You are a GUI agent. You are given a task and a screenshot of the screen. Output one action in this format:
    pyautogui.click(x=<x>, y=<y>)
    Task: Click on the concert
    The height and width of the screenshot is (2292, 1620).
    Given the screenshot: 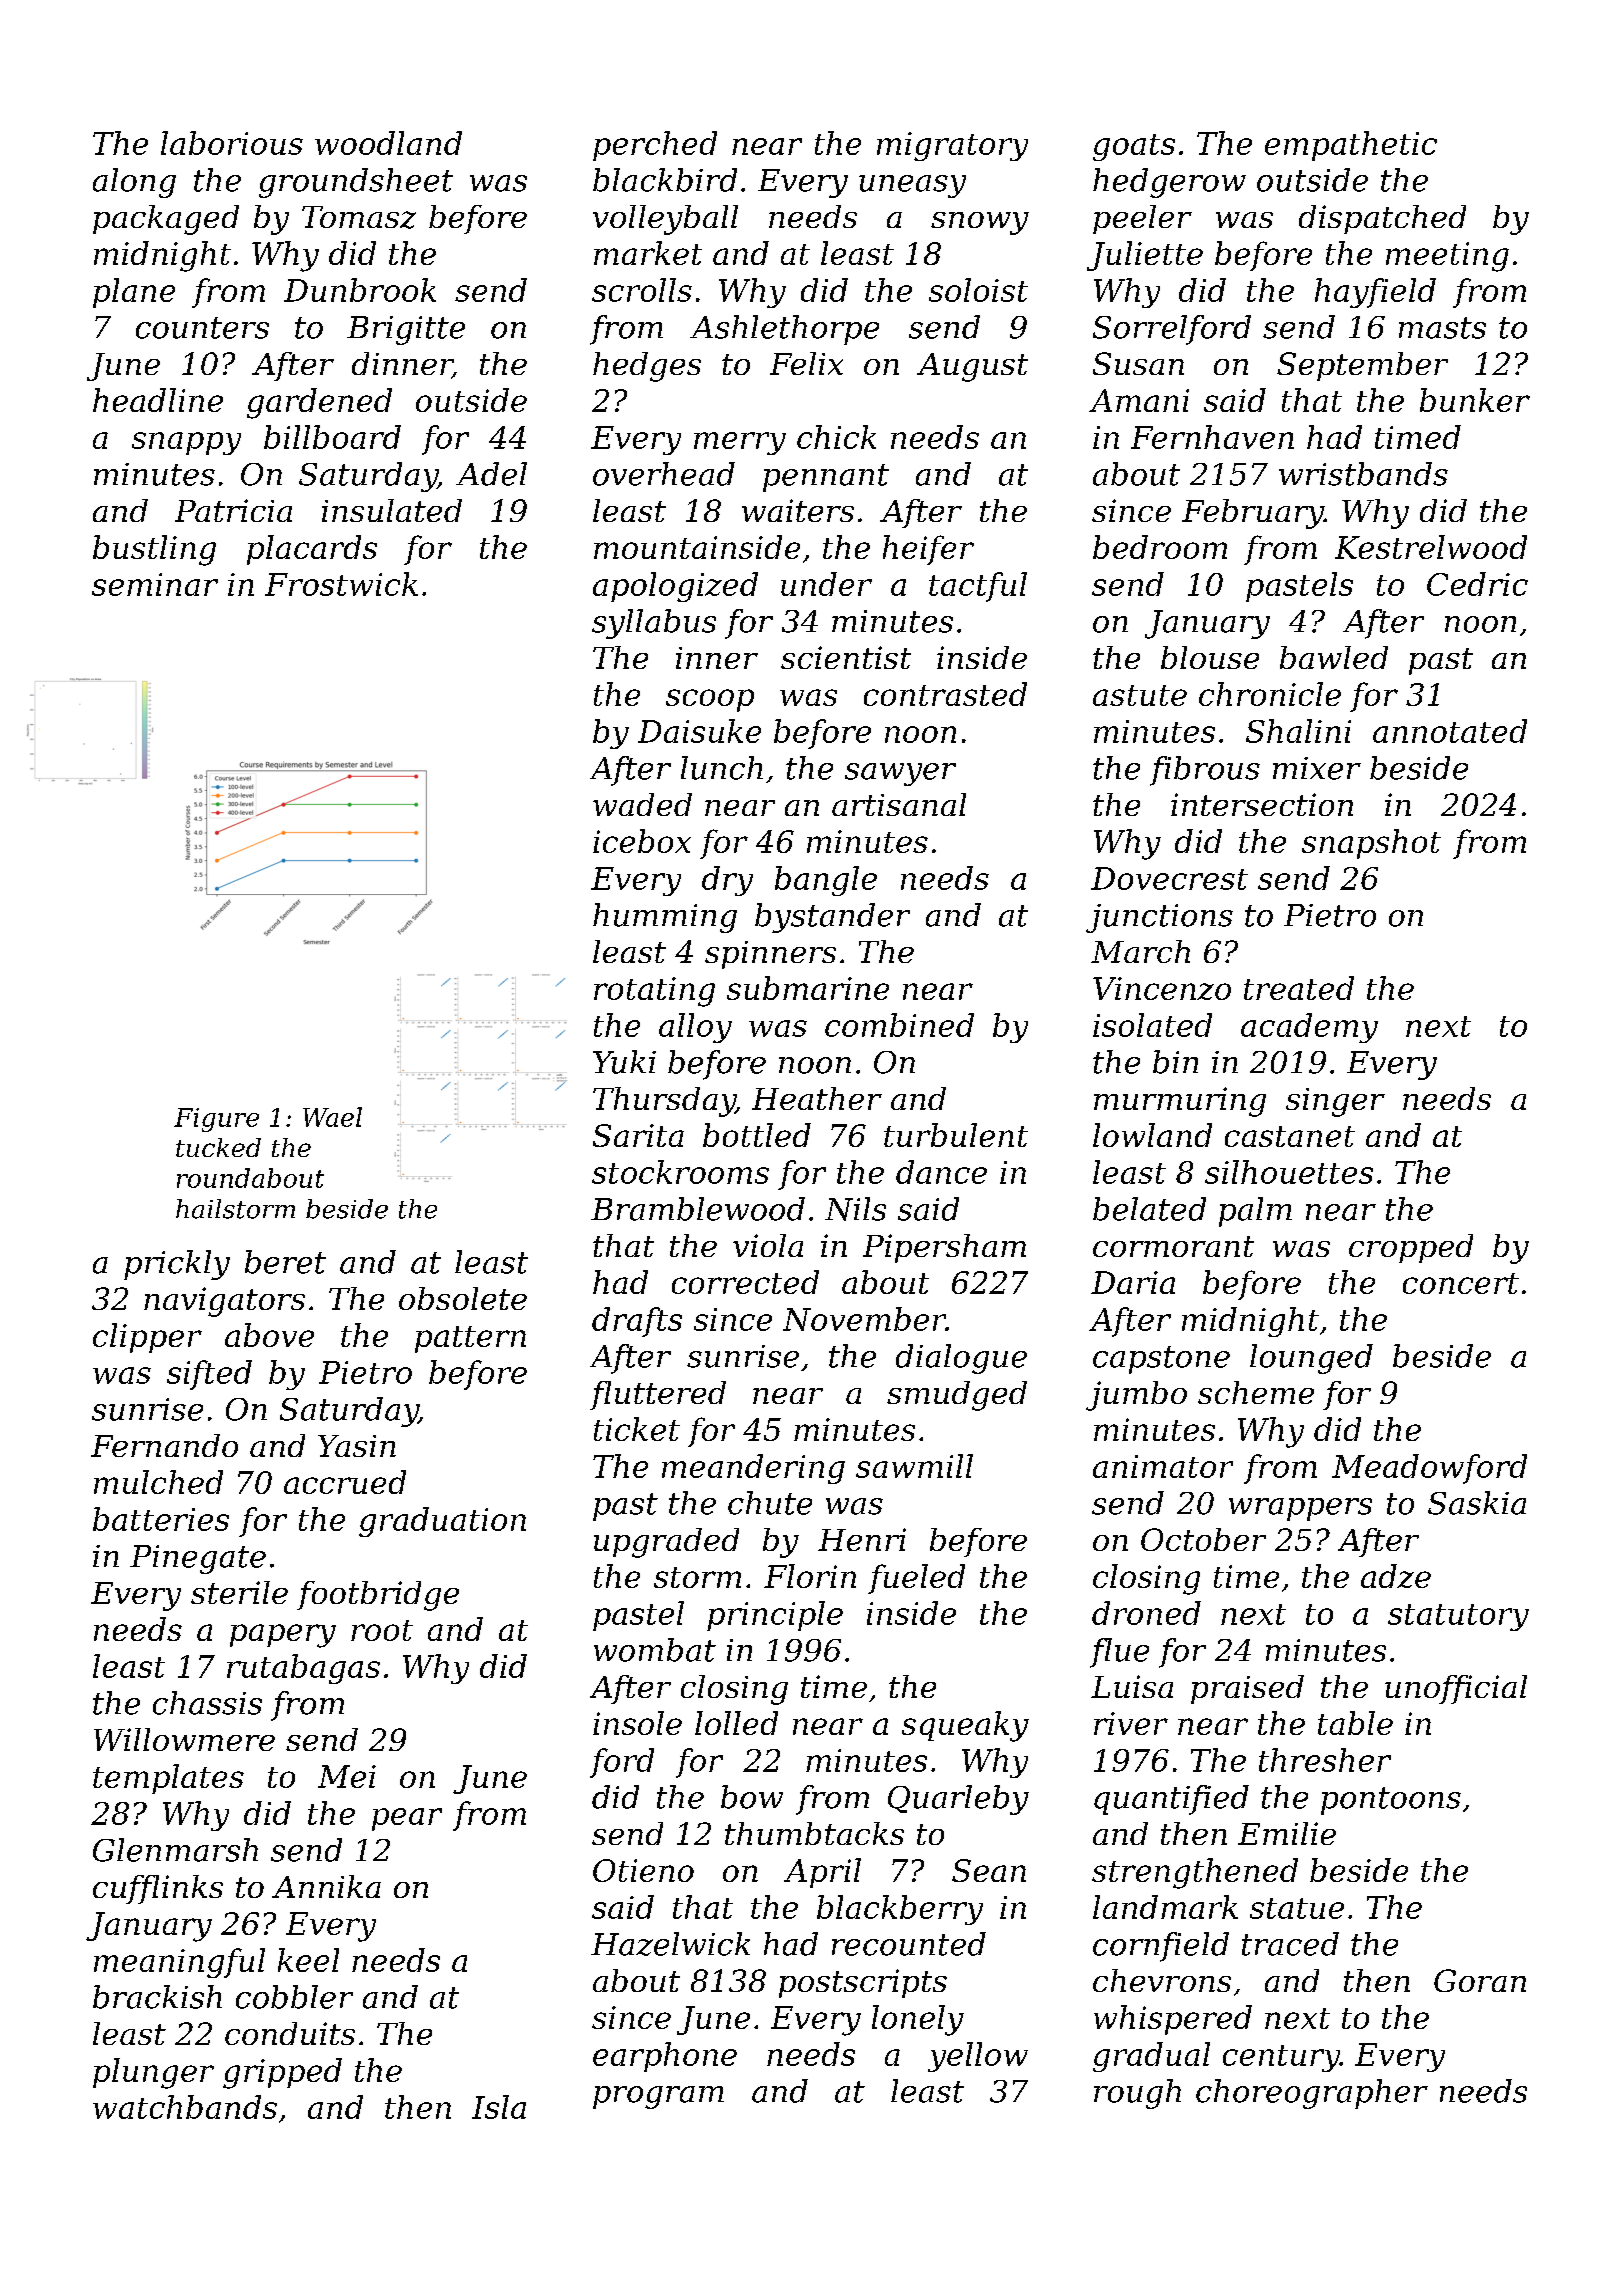 What is the action you would take?
    pyautogui.click(x=1461, y=1283)
